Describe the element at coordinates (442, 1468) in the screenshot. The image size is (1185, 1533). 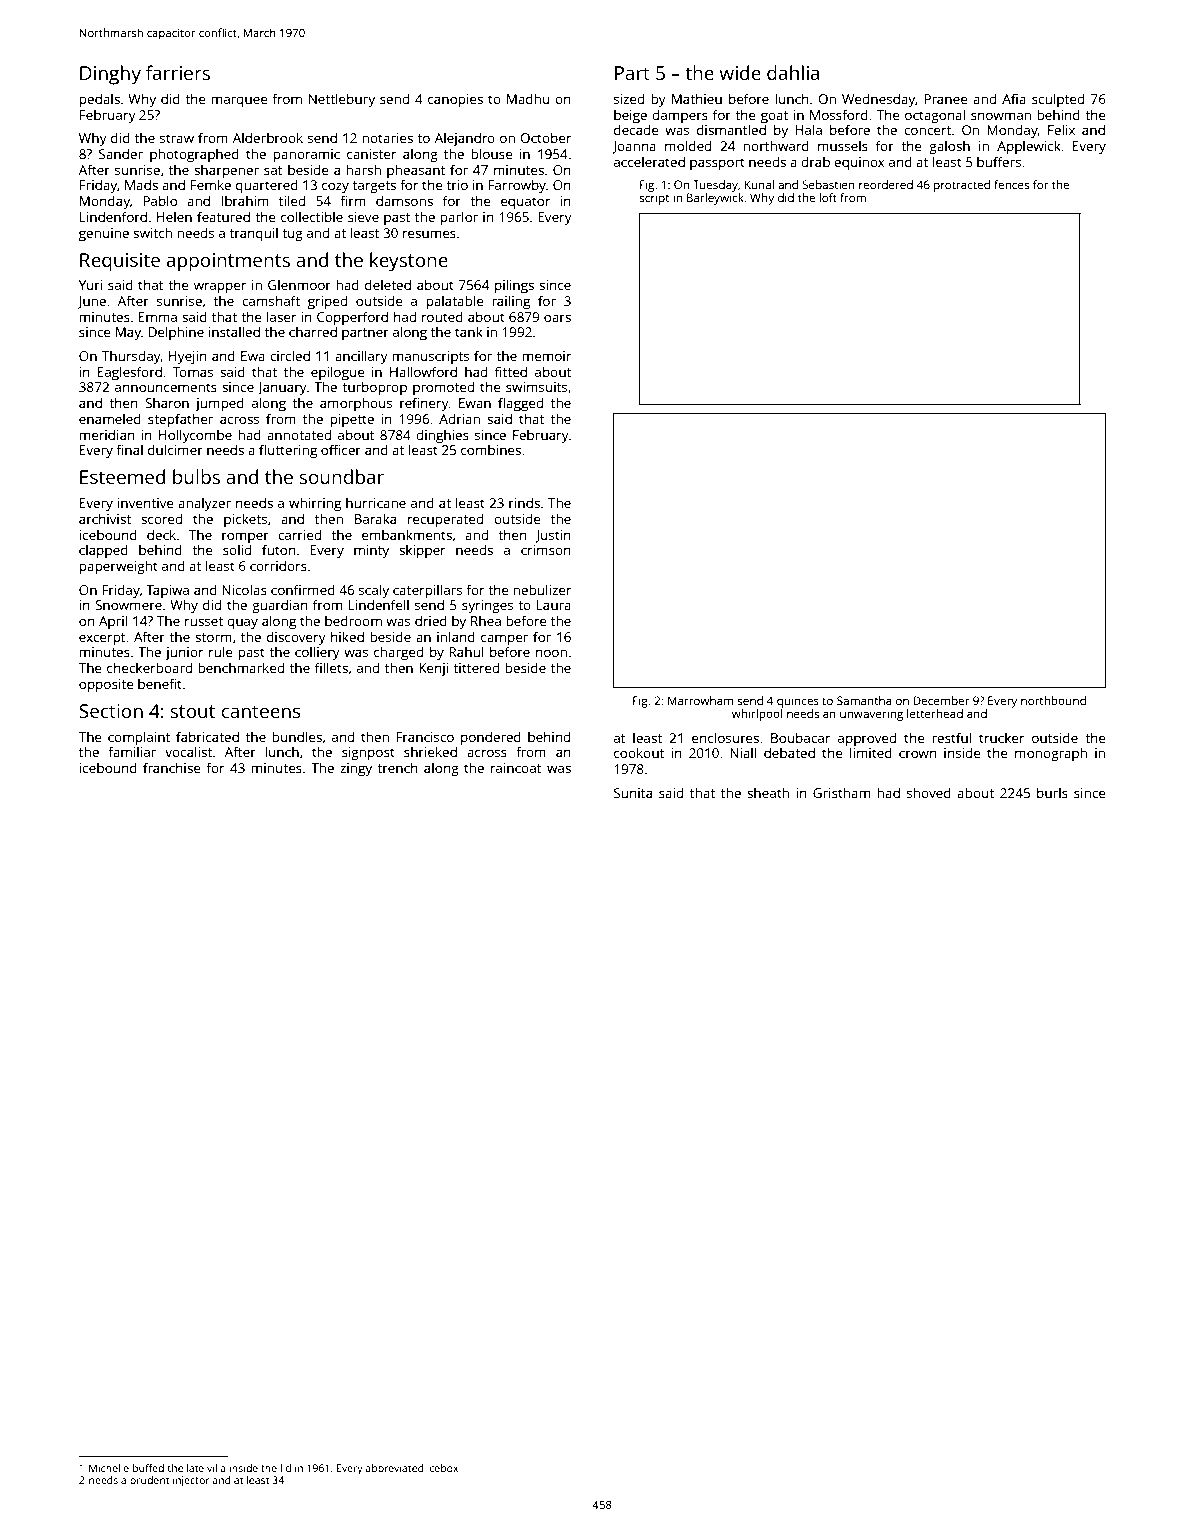
I see `icebox` at that location.
